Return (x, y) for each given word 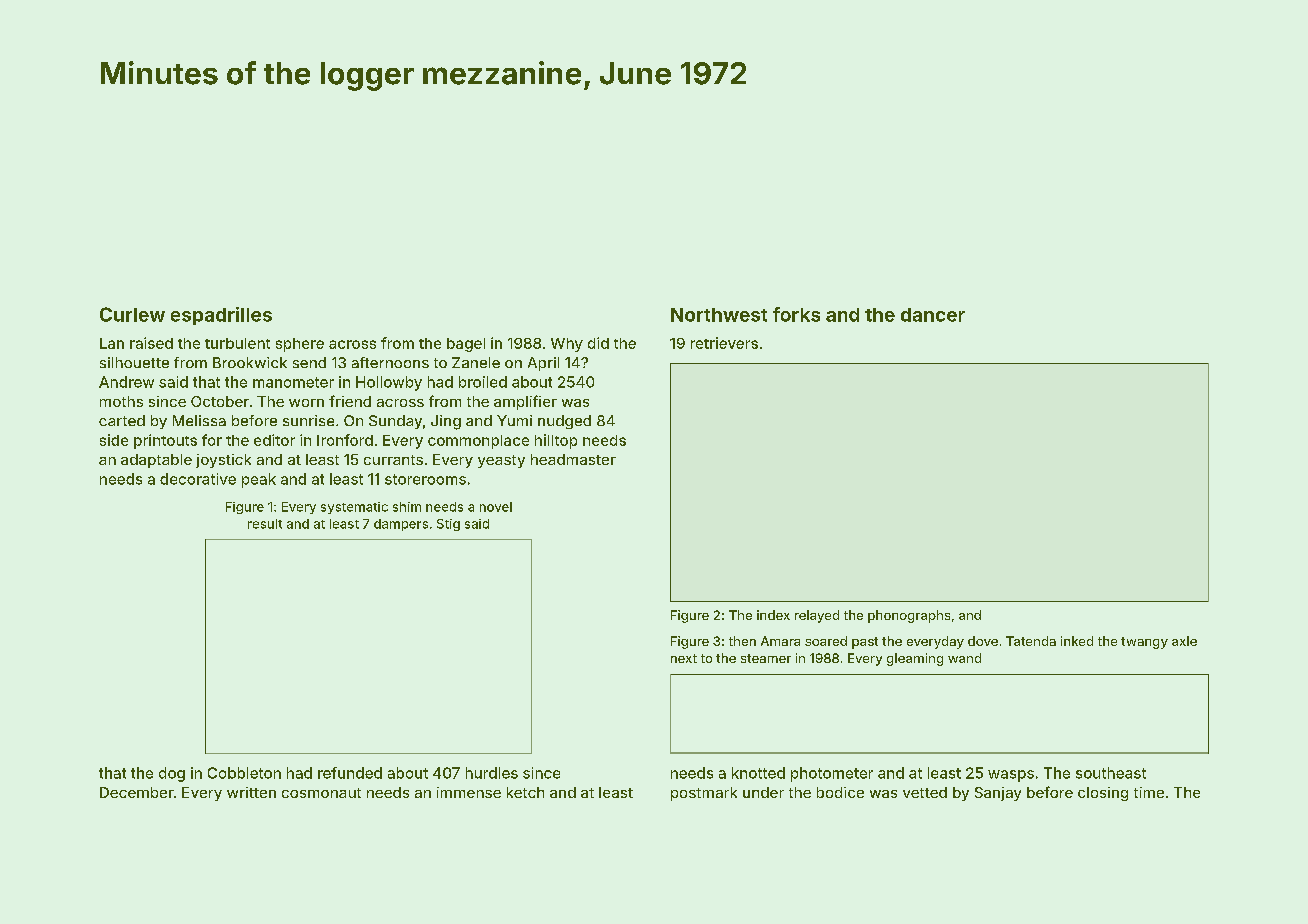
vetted (925, 792)
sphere (300, 345)
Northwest (719, 315)
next (684, 658)
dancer (933, 315)
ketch (525, 792)
